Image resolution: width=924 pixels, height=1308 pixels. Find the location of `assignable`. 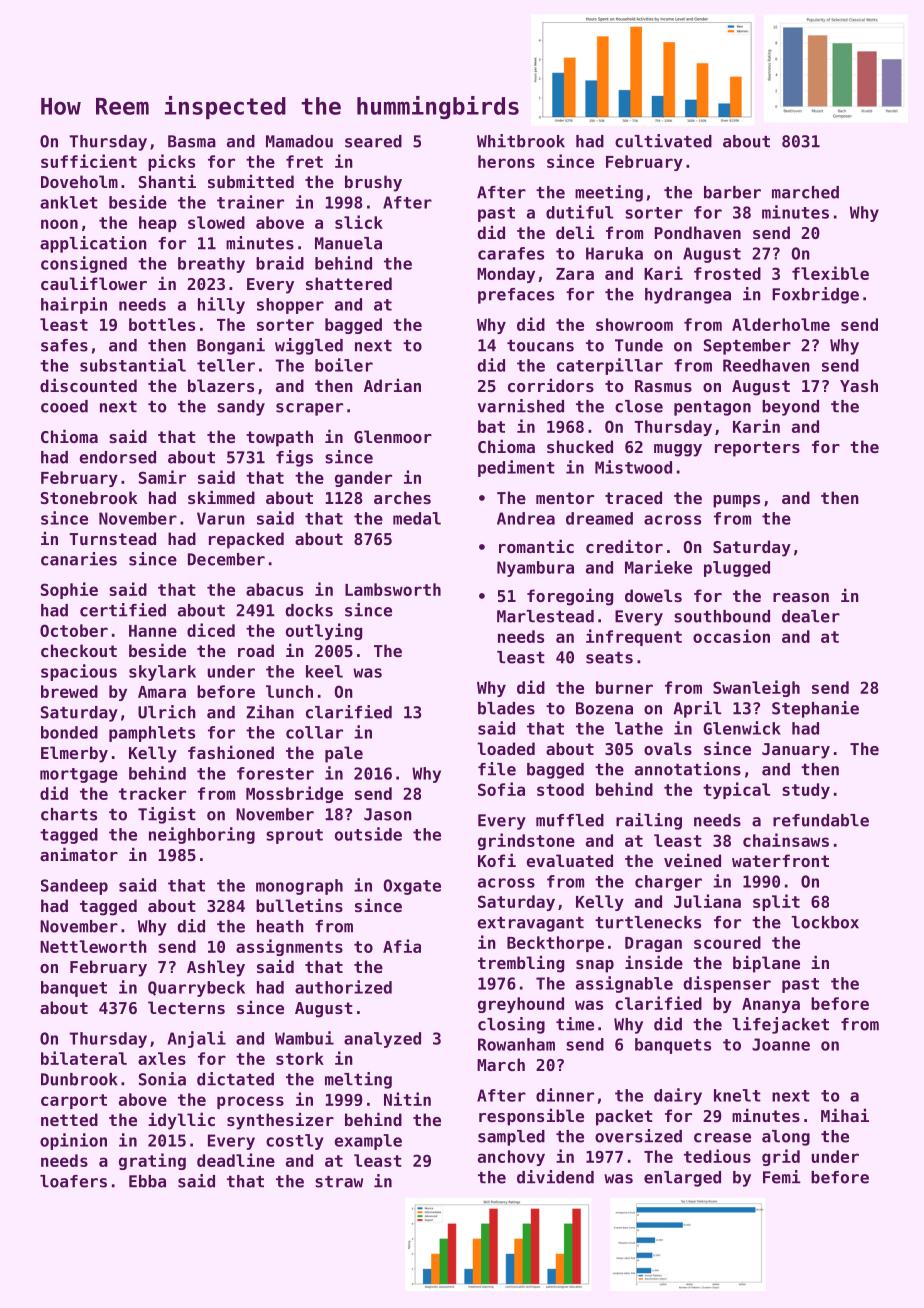

assignable is located at coordinates (624, 984).
